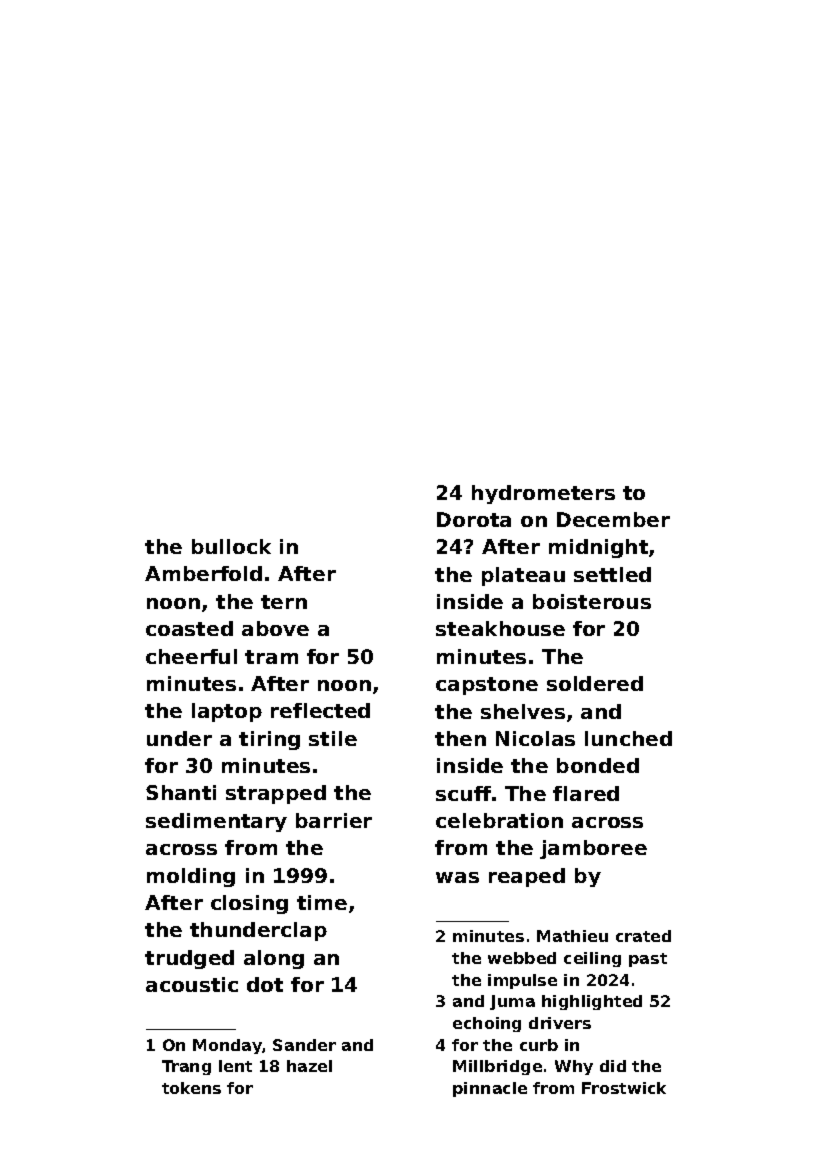 Image resolution: width=824 pixels, height=1169 pixels. Describe the element at coordinates (457, 877) in the image. I see `was` at that location.
